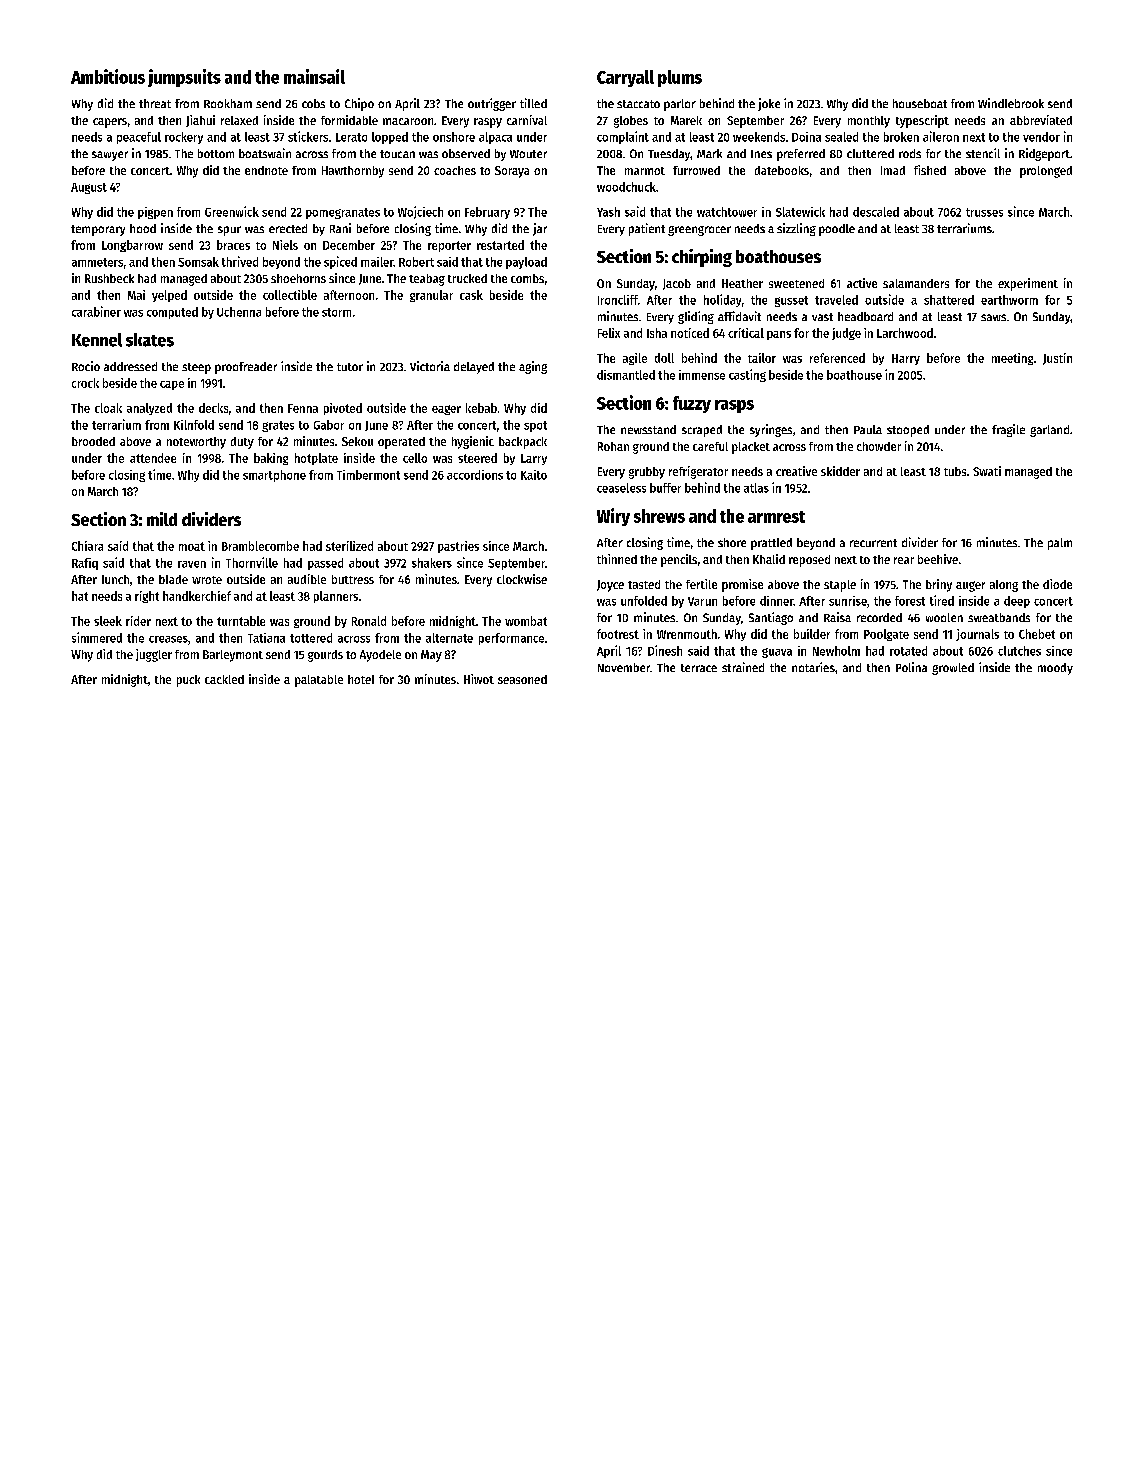 Image resolution: width=1144 pixels, height=1480 pixels. I want to click on hygienic, so click(473, 442).
